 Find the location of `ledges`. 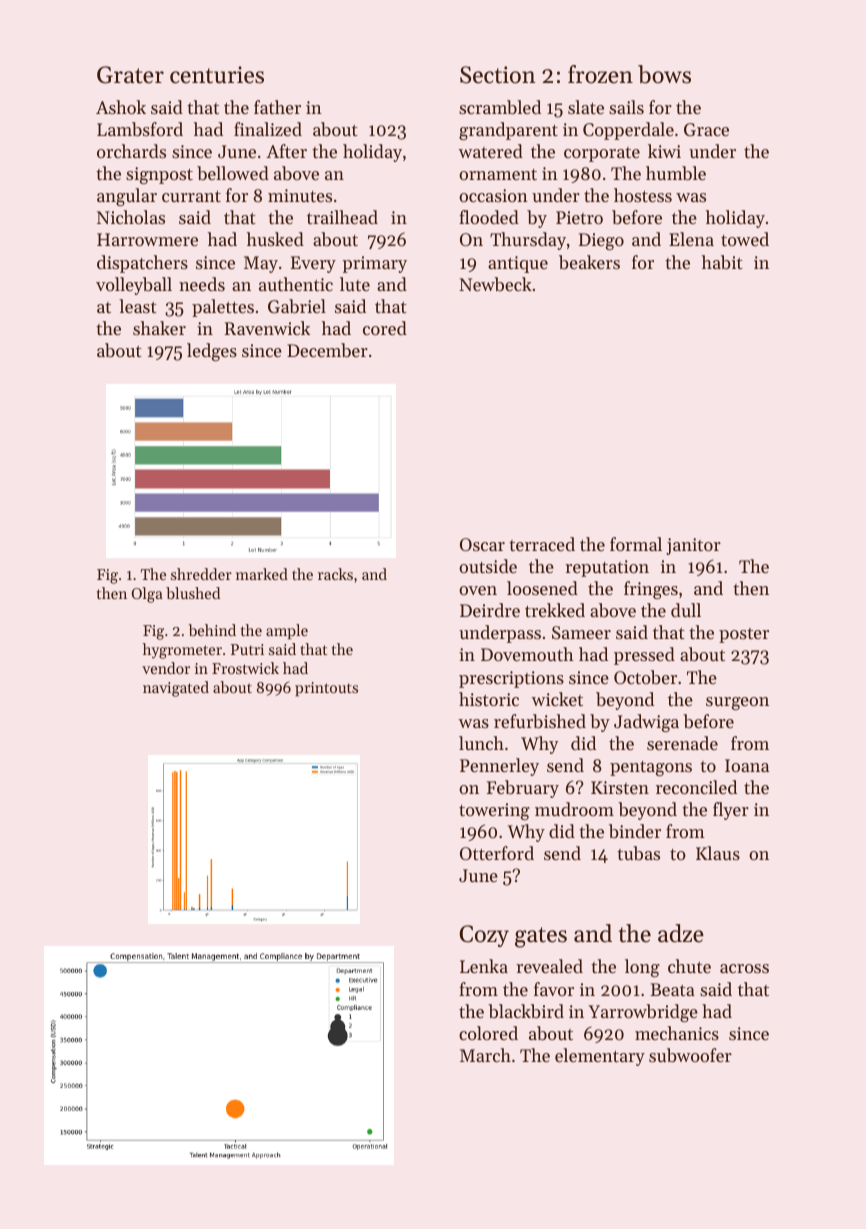

ledges is located at coordinates (212, 352).
